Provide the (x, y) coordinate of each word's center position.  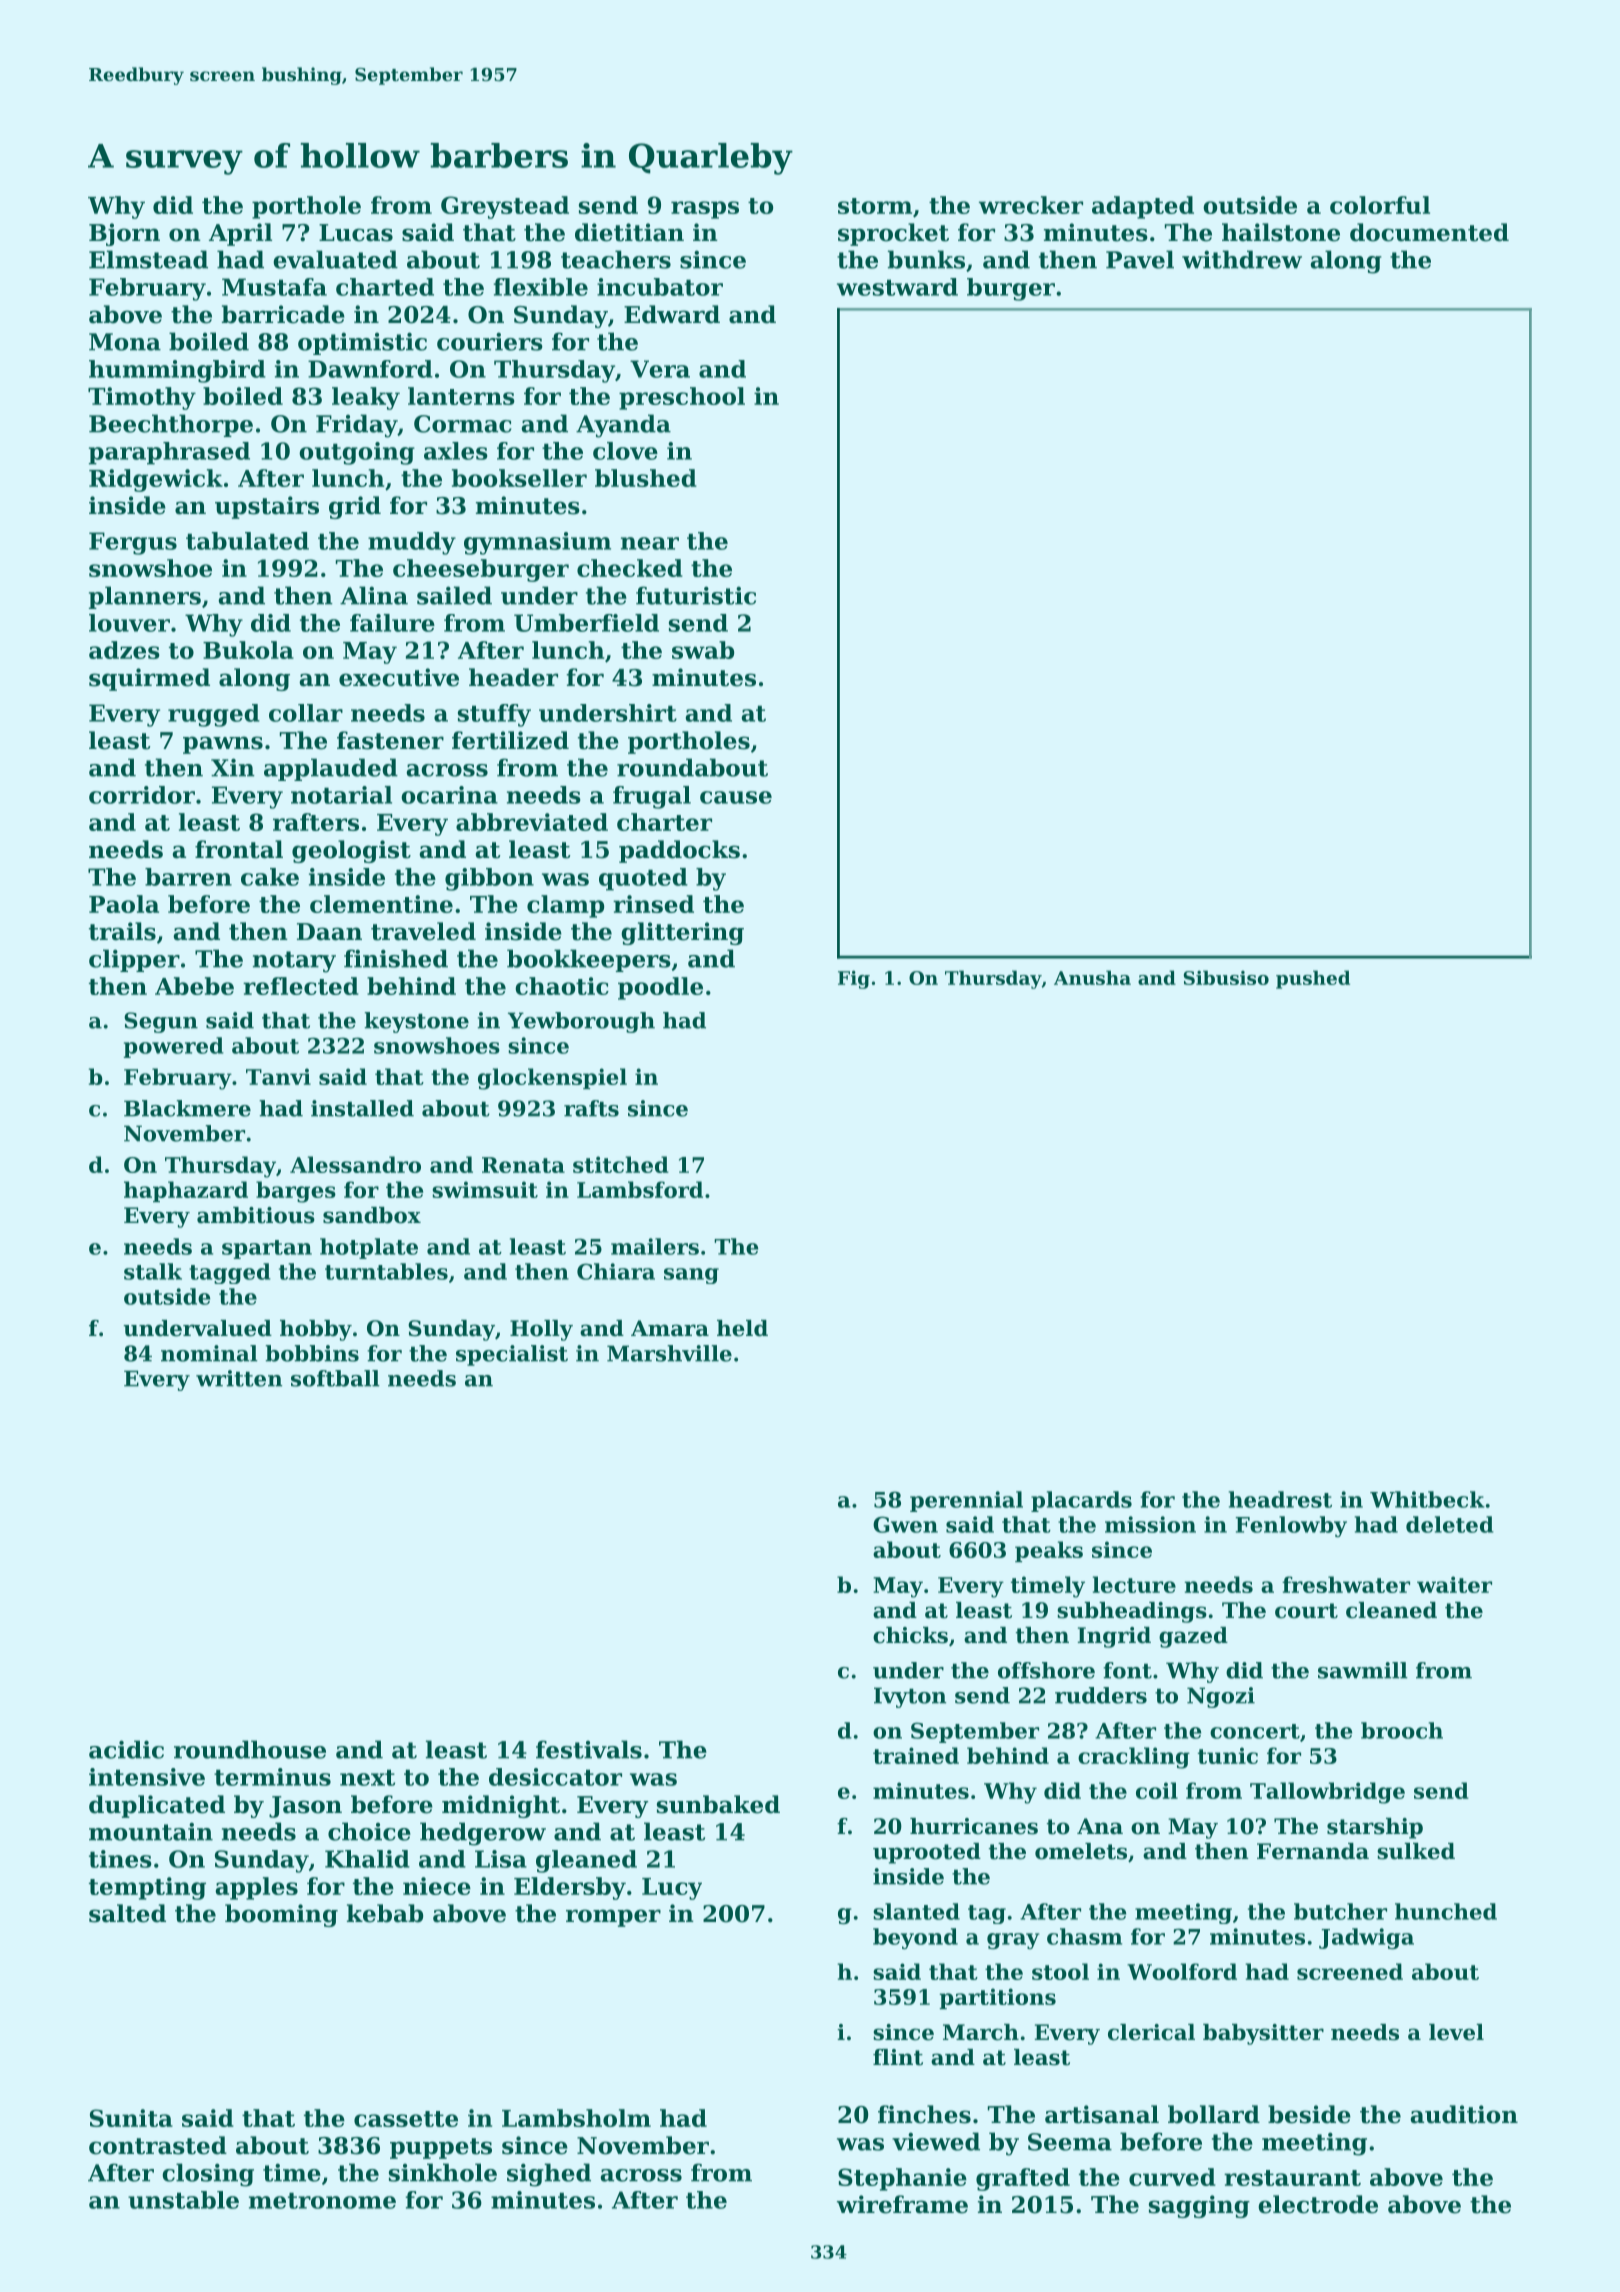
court (1306, 1611)
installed (362, 1108)
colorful (1380, 205)
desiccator (555, 1777)
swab (703, 650)
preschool (682, 398)
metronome (322, 2201)
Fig (854, 979)
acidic (126, 1749)
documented (1429, 232)
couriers (490, 341)
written (239, 1378)
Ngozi (1221, 1697)
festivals (589, 1749)
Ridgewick (156, 480)
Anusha (1092, 977)
